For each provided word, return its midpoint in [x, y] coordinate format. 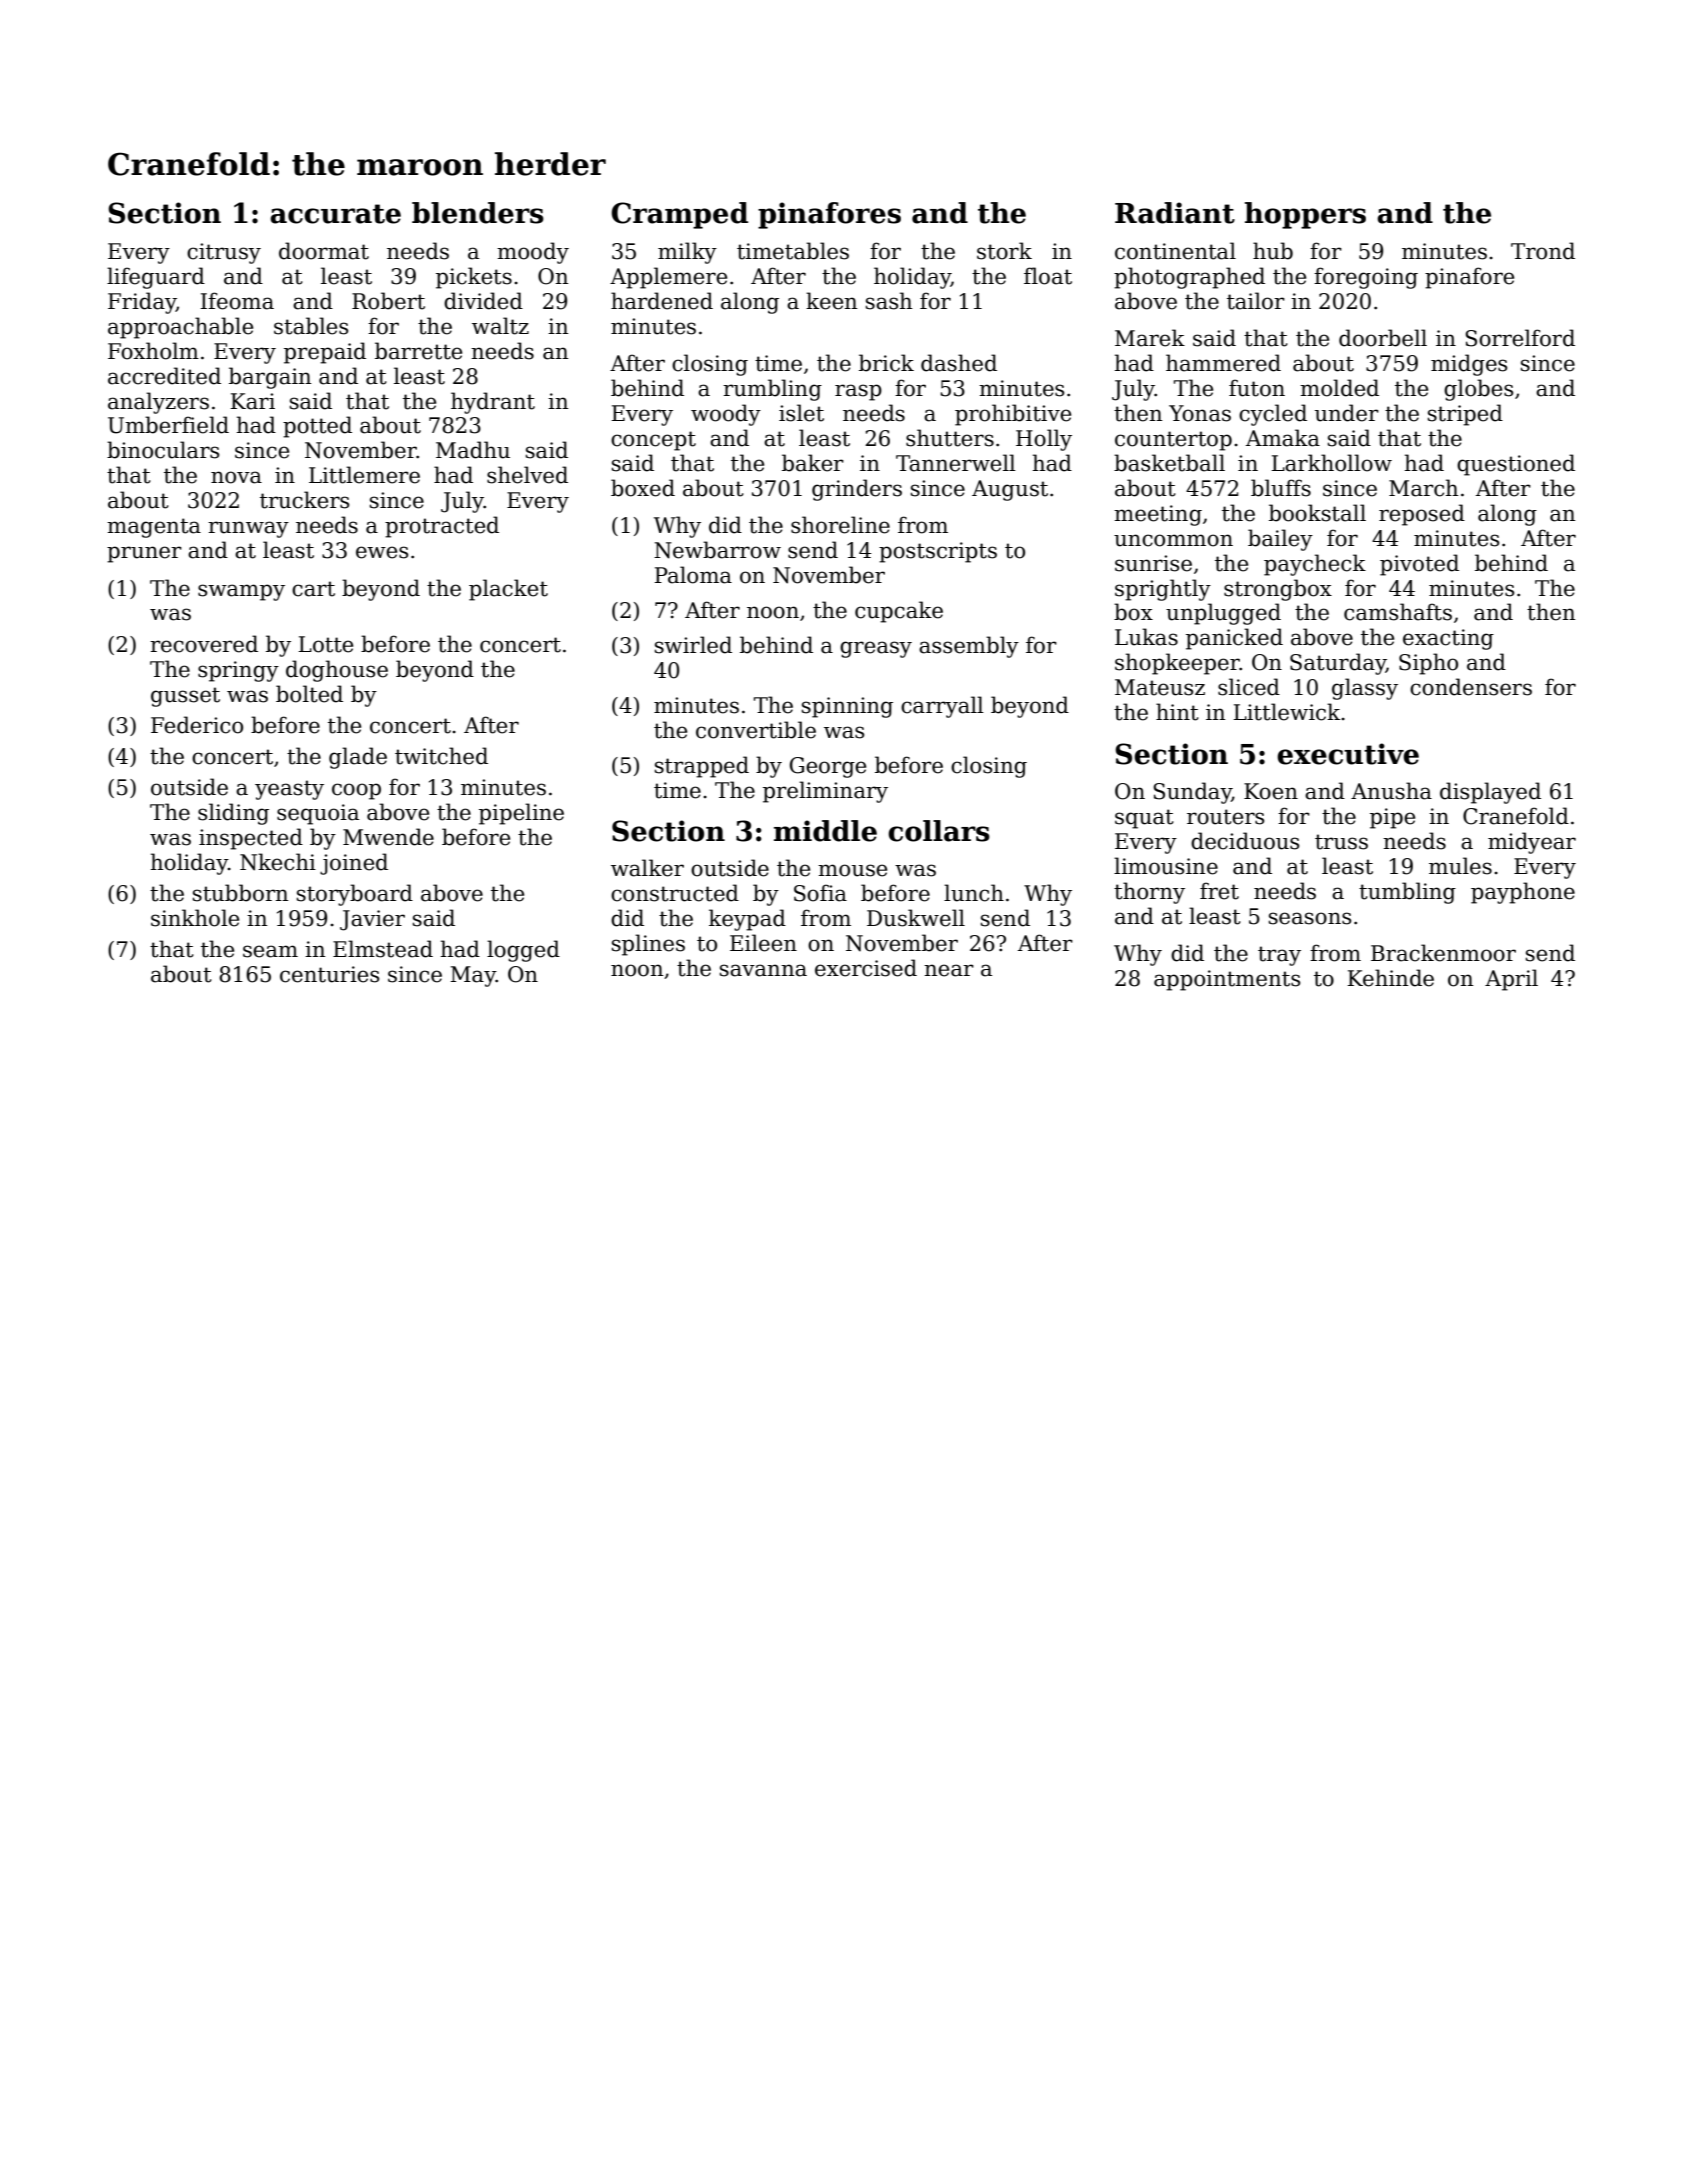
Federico [197, 725]
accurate [335, 214]
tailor [1256, 301]
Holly [1044, 440]
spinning [847, 707]
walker [647, 868]
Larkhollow [1331, 463]
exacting [1448, 639]
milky [687, 253]
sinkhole [195, 918]
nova [236, 477]
